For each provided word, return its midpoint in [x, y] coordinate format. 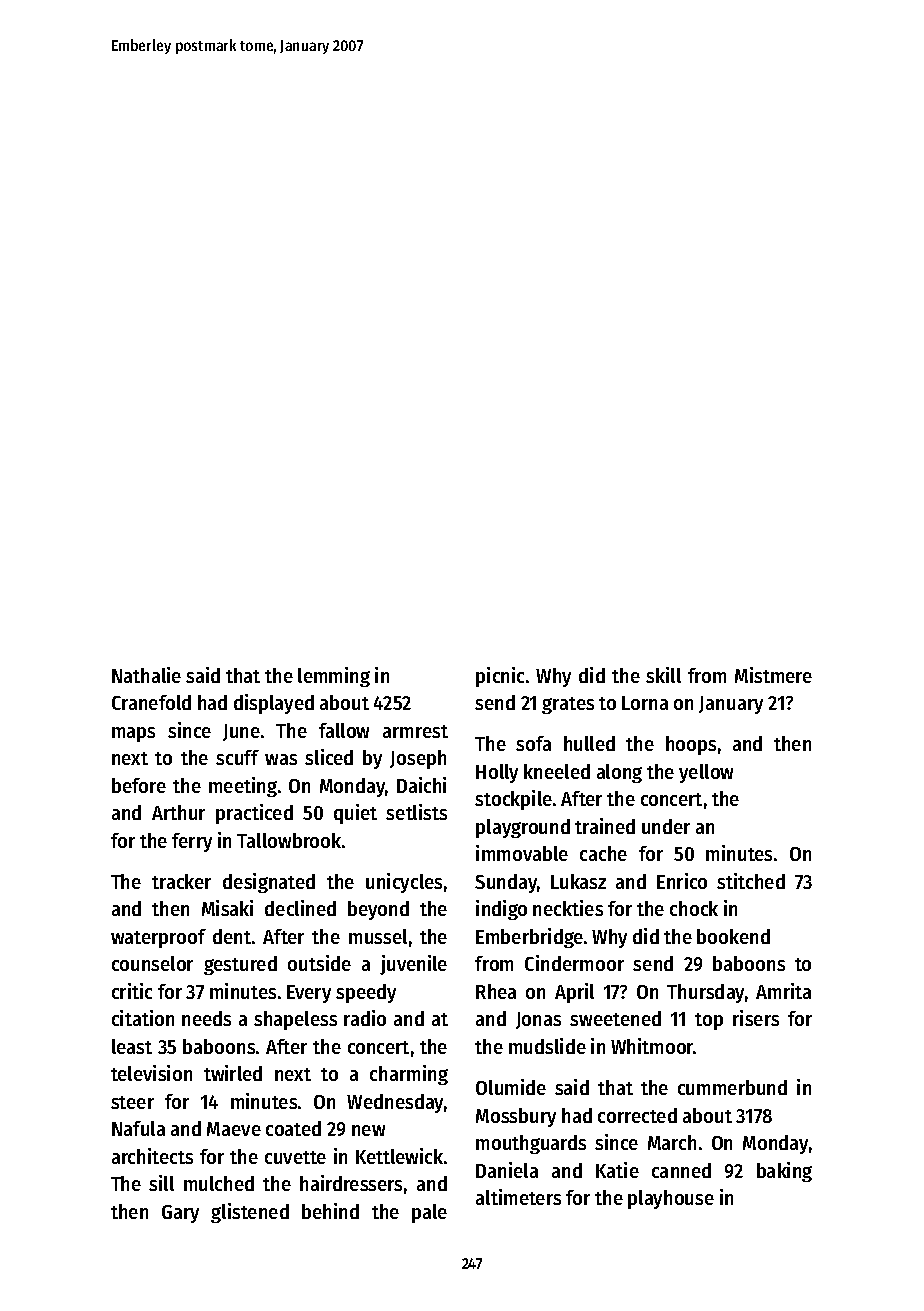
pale [429, 1213]
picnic [500, 677]
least [132, 1046]
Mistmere [773, 675]
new [368, 1130]
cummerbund [732, 1087]
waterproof [158, 938]
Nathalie [146, 675]
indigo [501, 910]
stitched [751, 881]
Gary [180, 1214]
